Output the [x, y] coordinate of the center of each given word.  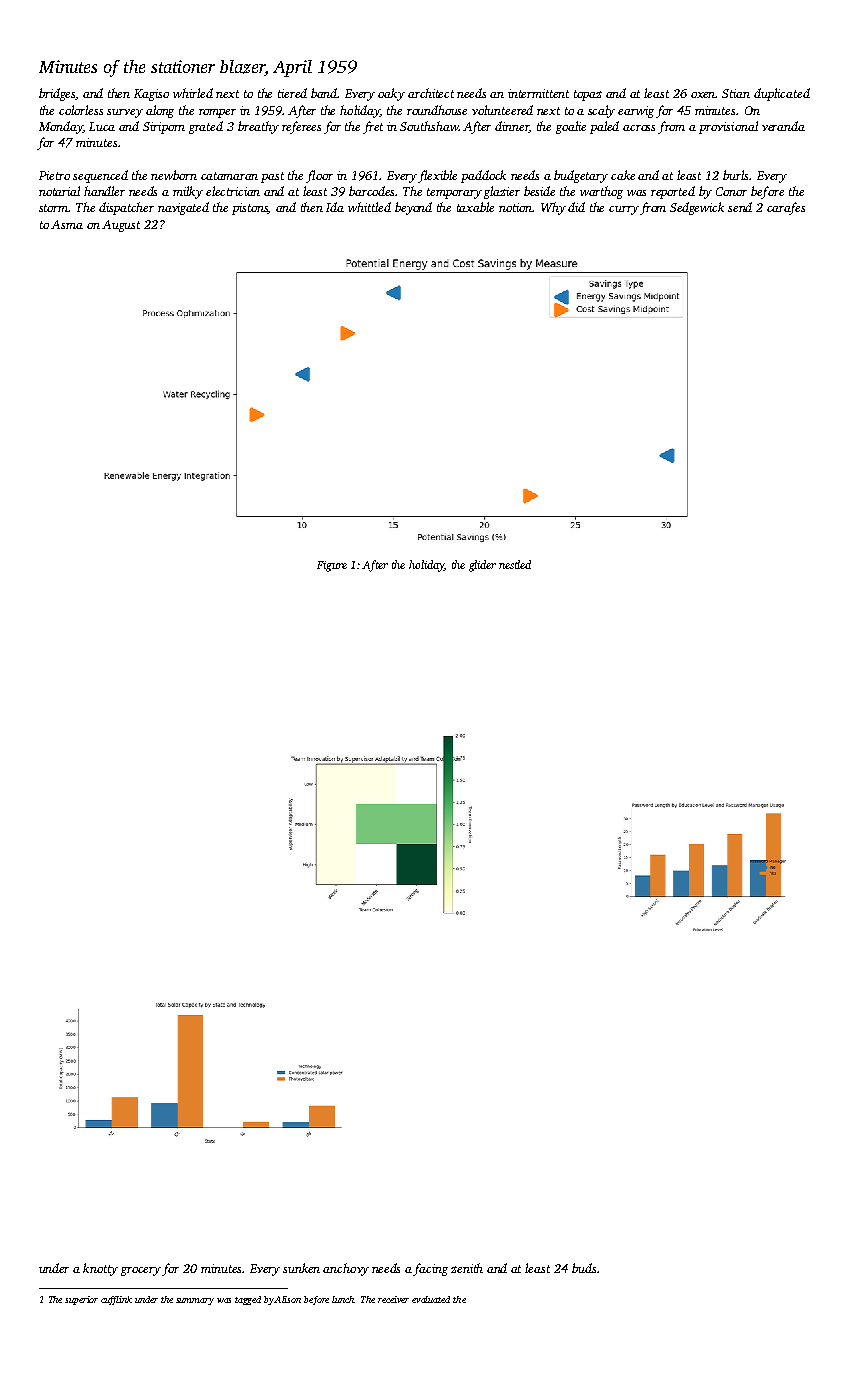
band [324, 93]
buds [584, 1268]
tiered [292, 93]
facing [430, 1269]
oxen [703, 95]
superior [81, 1300]
